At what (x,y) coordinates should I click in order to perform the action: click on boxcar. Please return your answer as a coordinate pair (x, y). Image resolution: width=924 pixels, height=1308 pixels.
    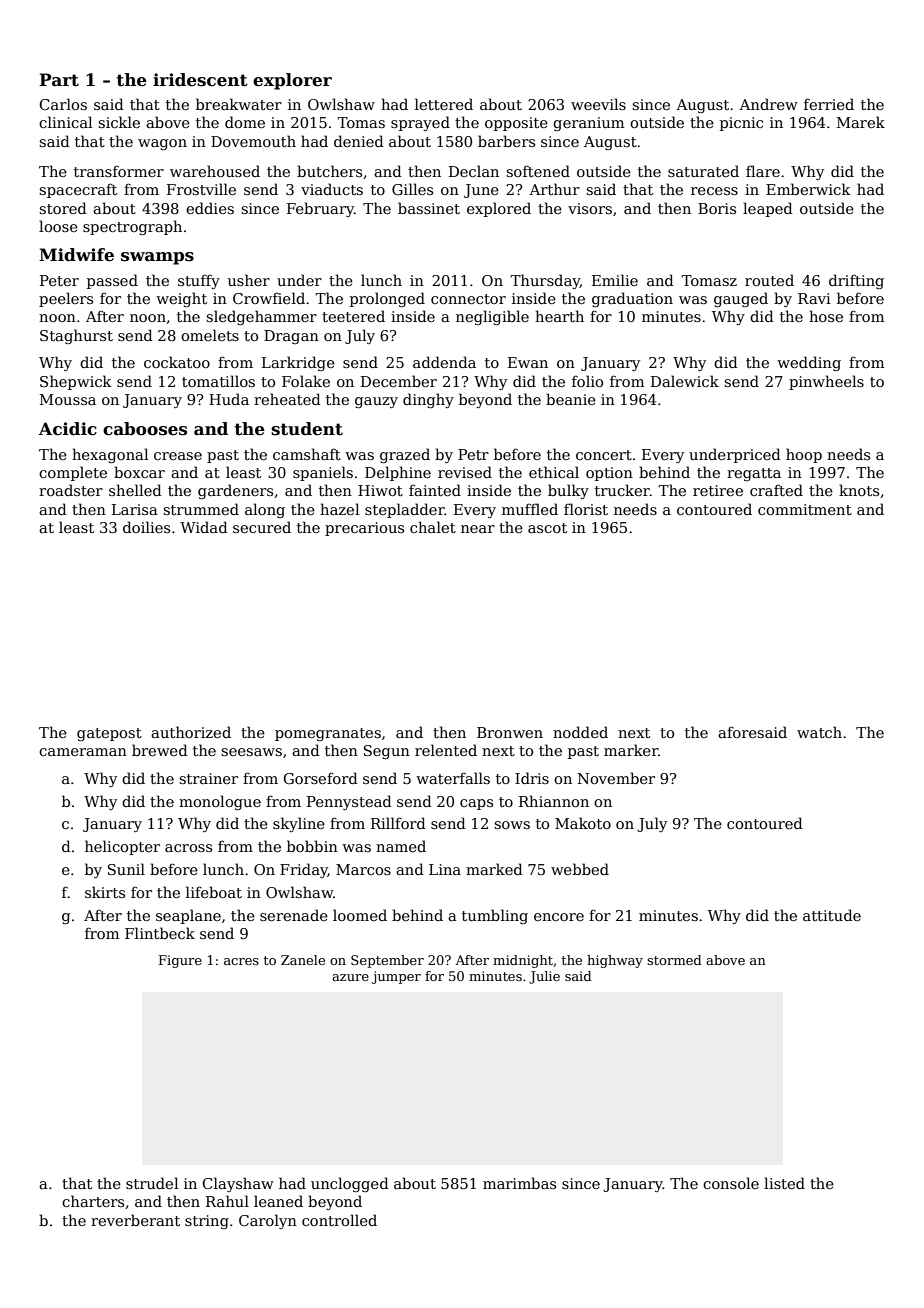
    Looking at the image, I should click on (139, 472).
